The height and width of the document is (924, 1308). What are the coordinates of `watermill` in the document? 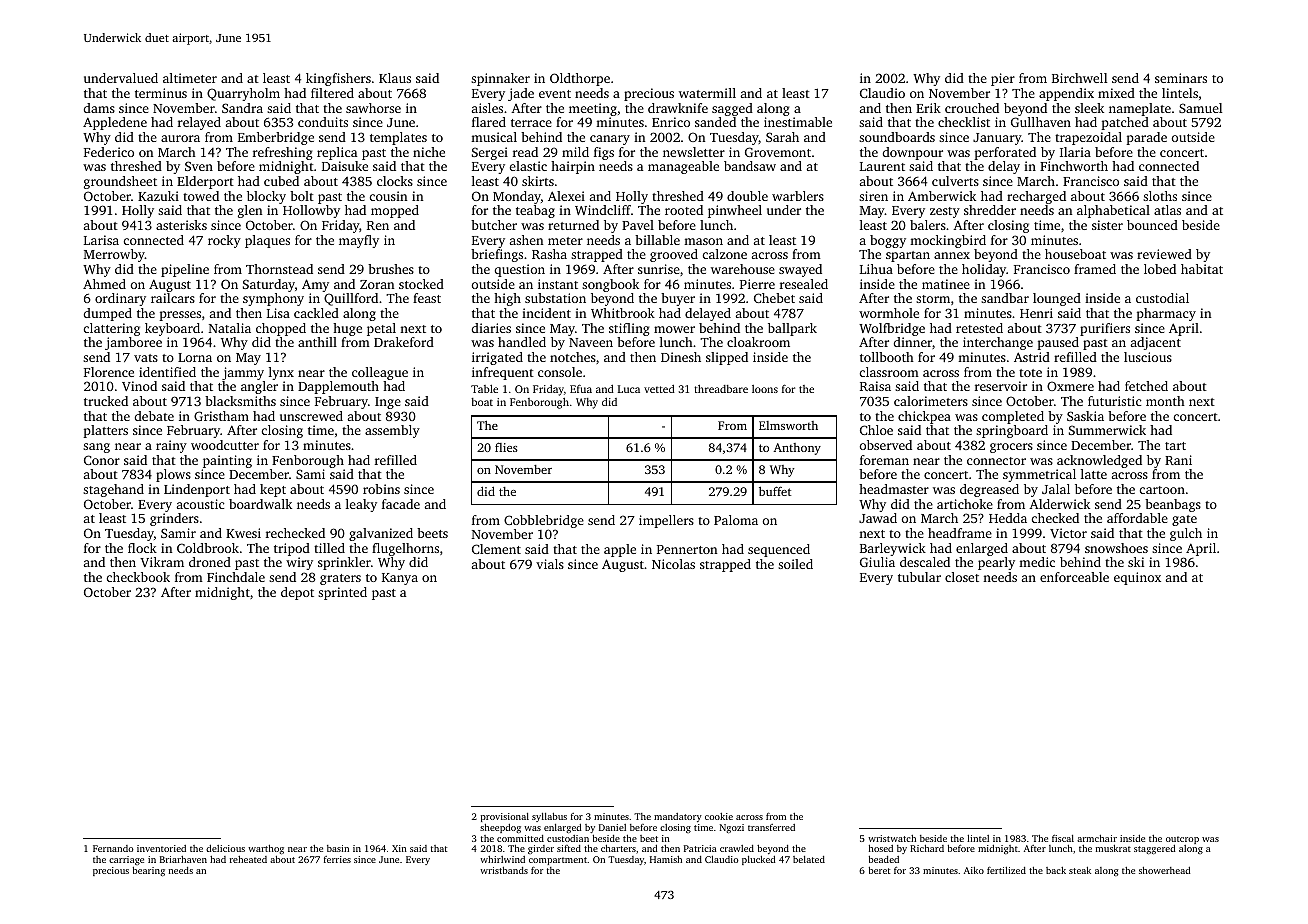 It's located at (707, 93).
